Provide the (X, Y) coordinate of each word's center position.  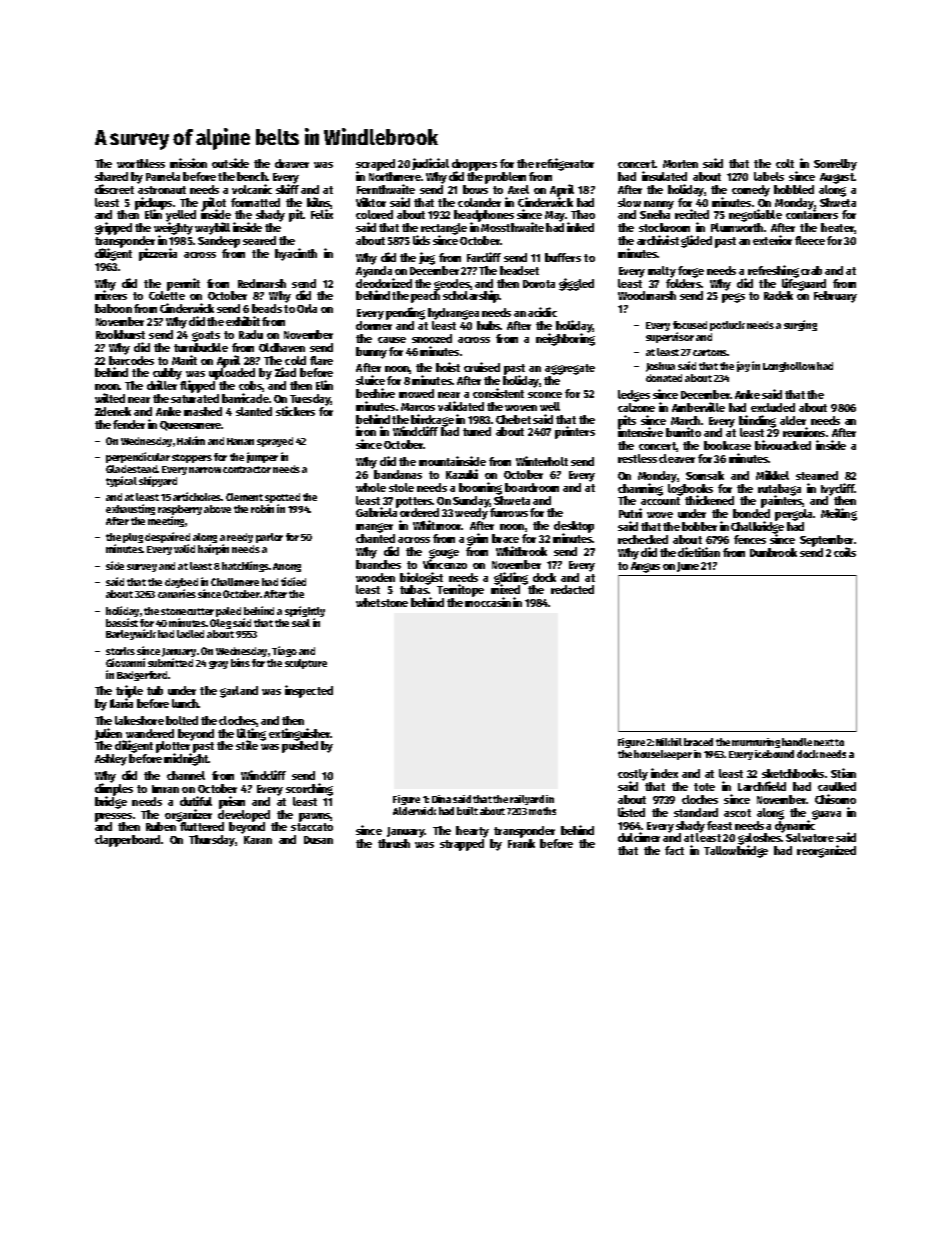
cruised (482, 367)
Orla (307, 308)
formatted (255, 202)
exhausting (130, 509)
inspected (309, 691)
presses (113, 817)
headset (519, 270)
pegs (733, 298)
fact (674, 850)
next (824, 742)
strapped (462, 845)
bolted (182, 720)
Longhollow (789, 367)
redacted (572, 589)
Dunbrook (773, 552)
